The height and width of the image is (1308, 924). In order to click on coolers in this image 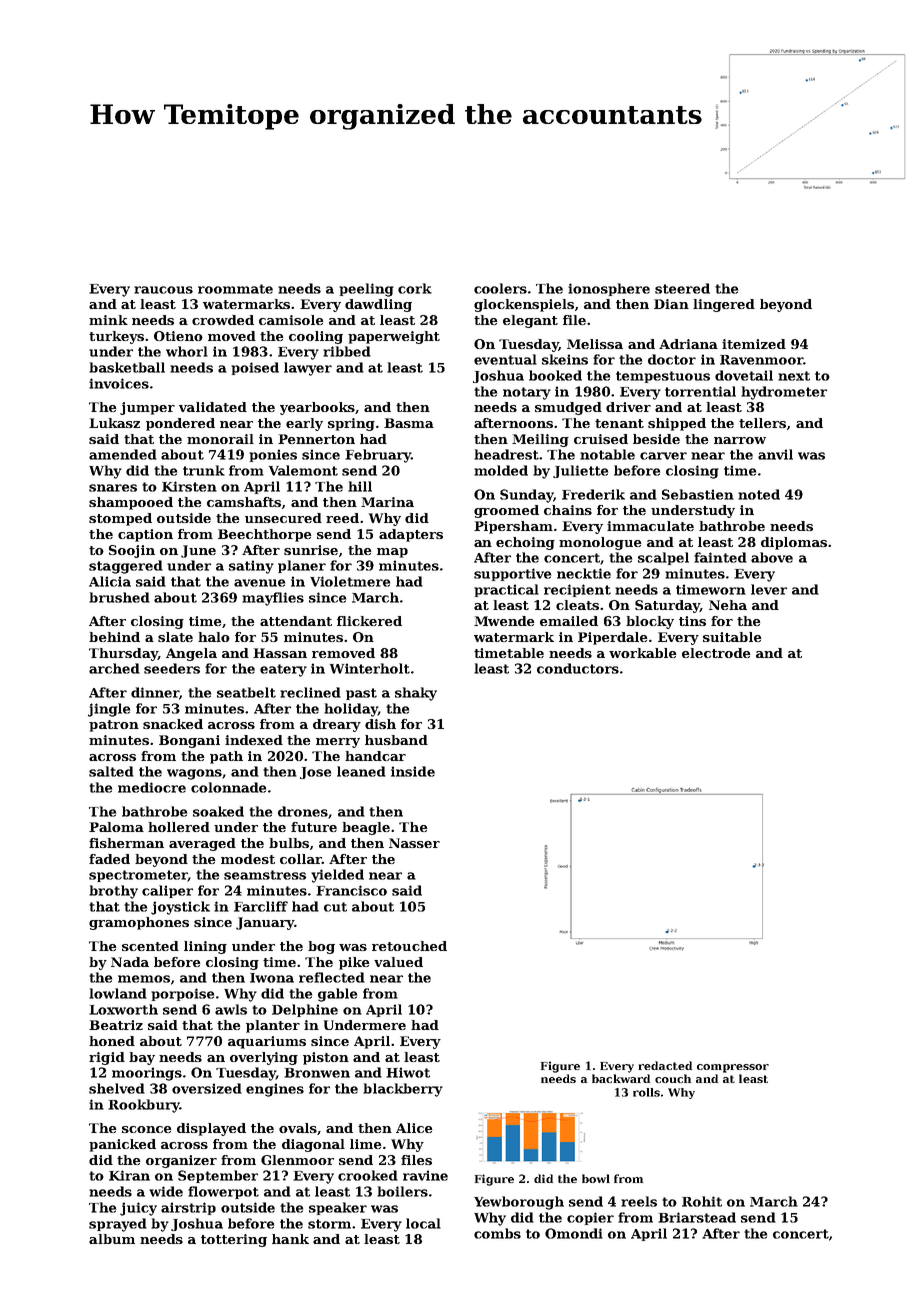, I will do `click(500, 288)`.
